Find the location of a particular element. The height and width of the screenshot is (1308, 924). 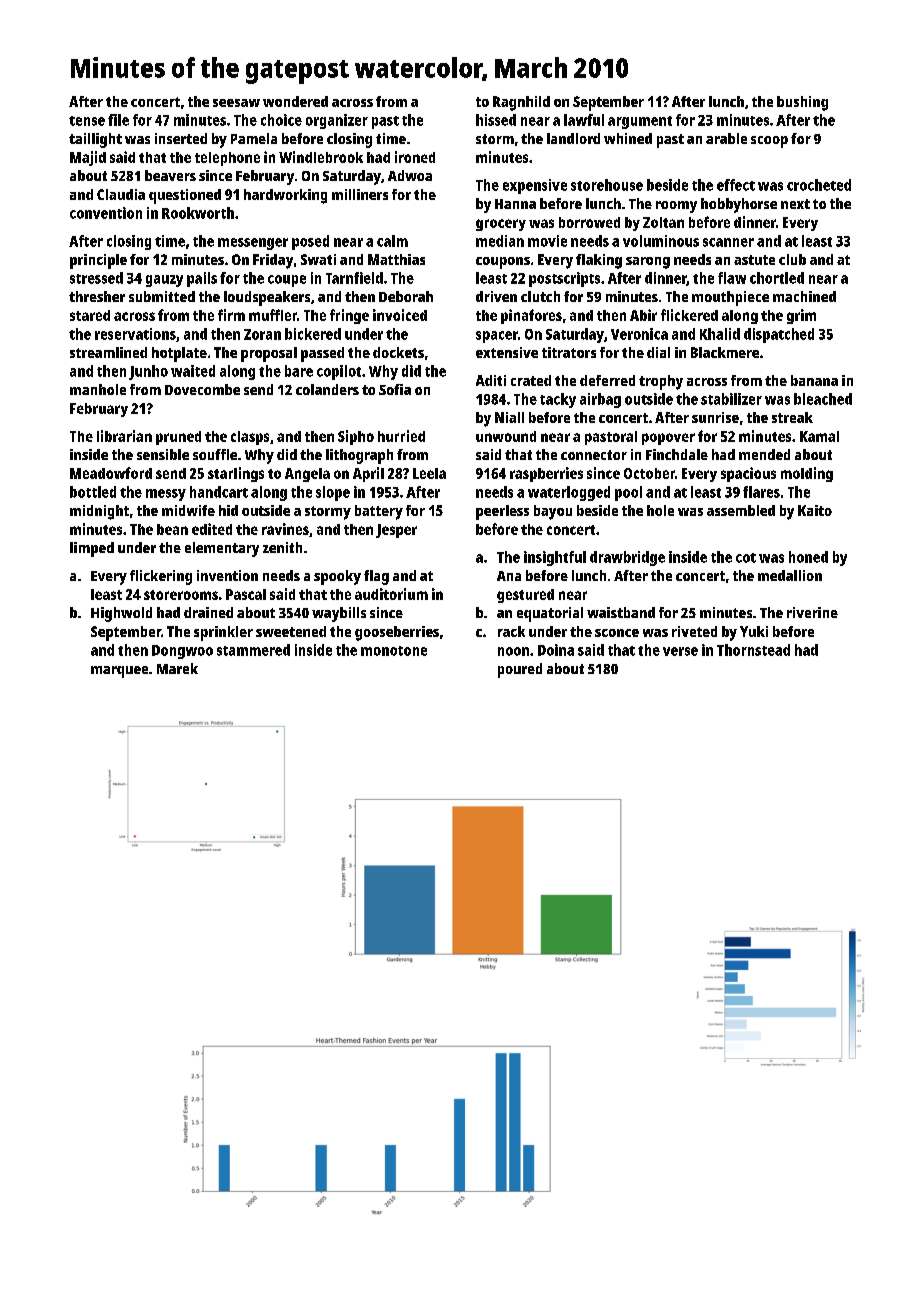

librarian is located at coordinates (124, 436).
